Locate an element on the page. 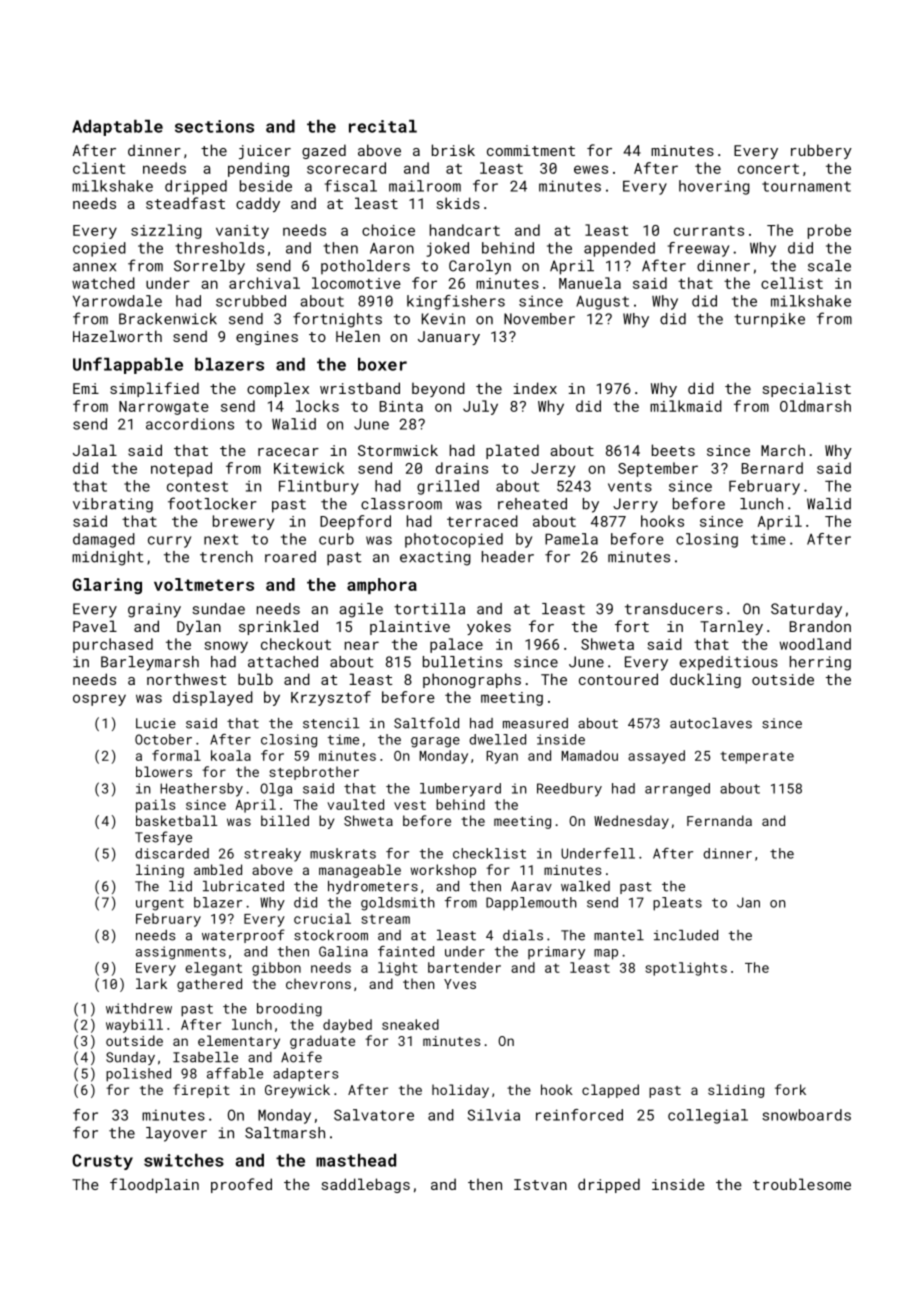 This image has height=1308, width=924. fork is located at coordinates (790, 1089).
